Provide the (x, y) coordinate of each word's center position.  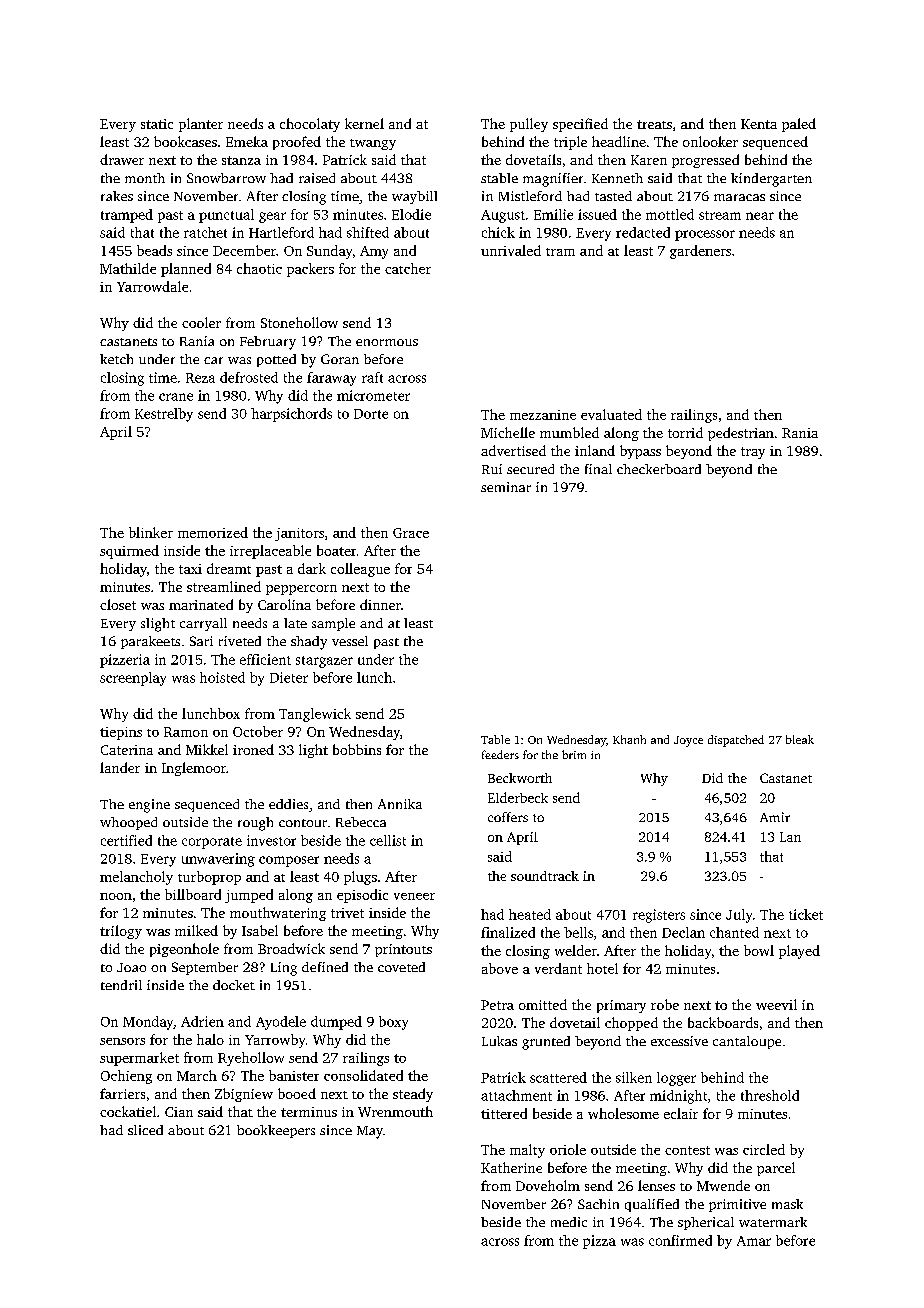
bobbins (357, 749)
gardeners (700, 252)
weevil (776, 1004)
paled (799, 125)
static (157, 124)
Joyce (688, 741)
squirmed (129, 552)
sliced (145, 1130)
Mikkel (207, 749)
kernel (364, 123)
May (370, 1132)
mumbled (569, 432)
